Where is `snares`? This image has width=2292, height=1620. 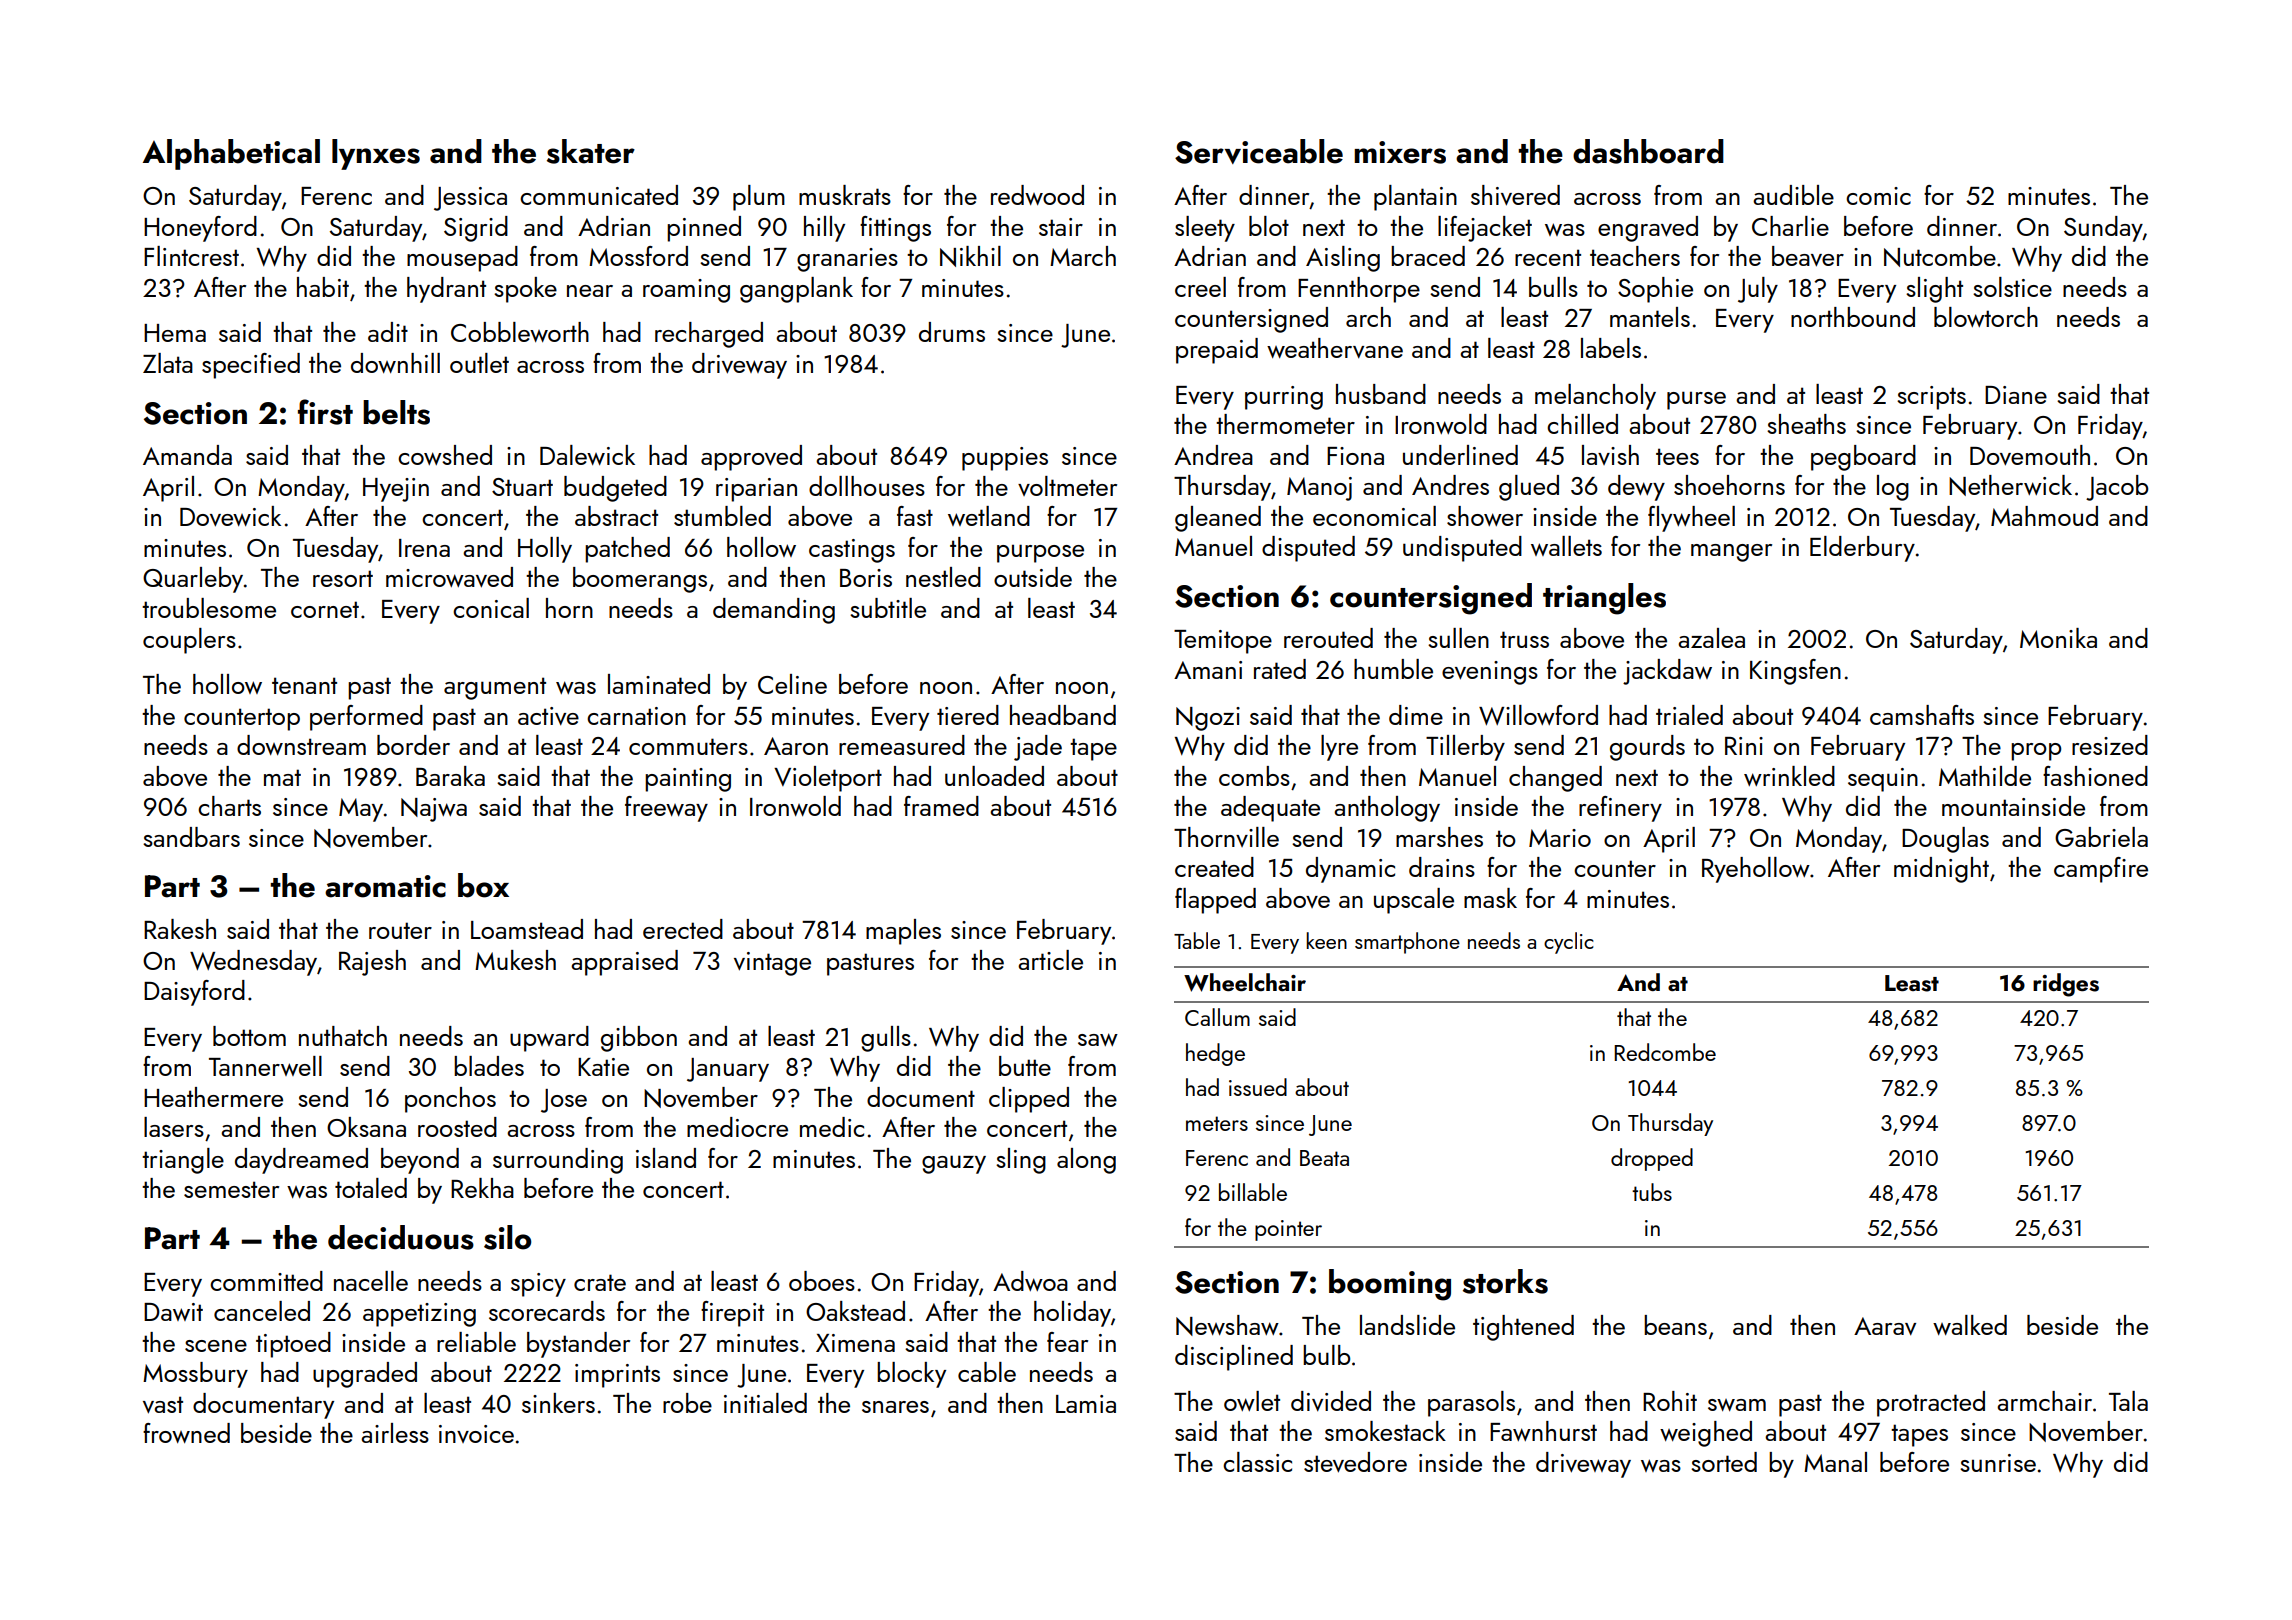 snares is located at coordinates (895, 1407).
